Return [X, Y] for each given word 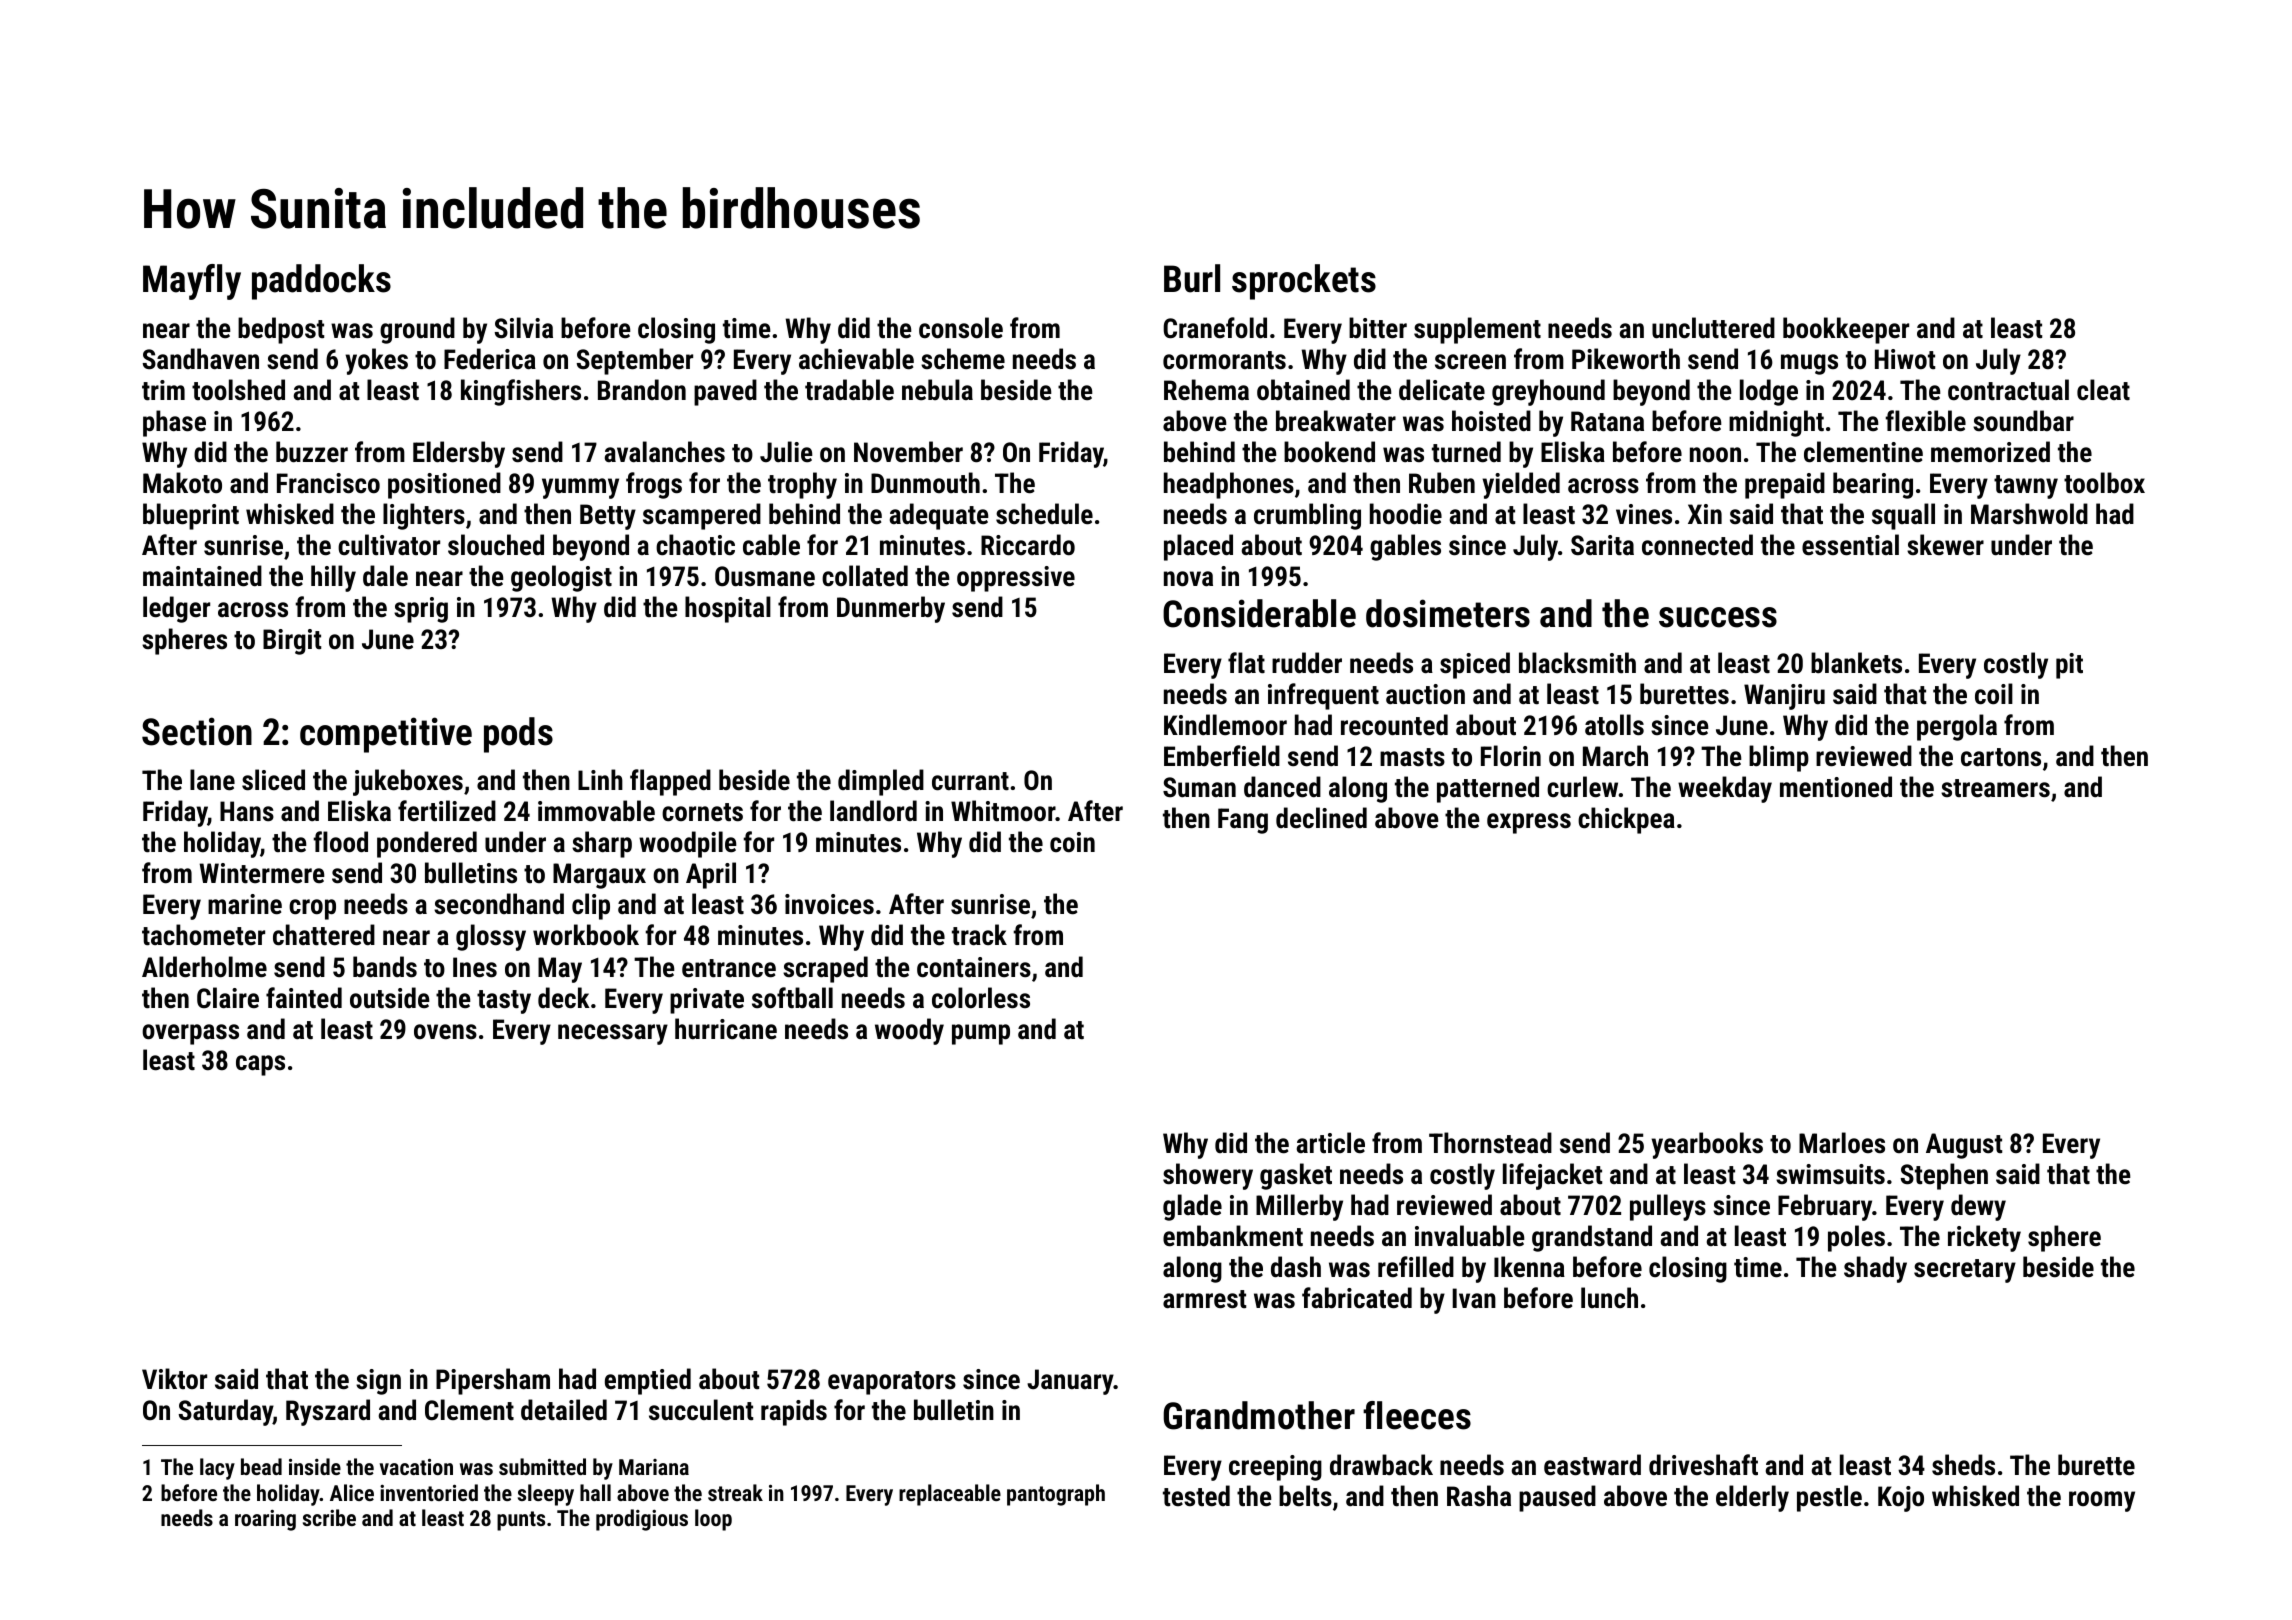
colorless [981, 998]
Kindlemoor [1225, 725]
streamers [1995, 788]
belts [1305, 1496]
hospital [728, 609]
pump [981, 1034]
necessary [613, 1034]
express [1529, 823]
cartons [2001, 757]
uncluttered [1713, 328]
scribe [329, 1517]
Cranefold [1215, 328]
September [635, 361]
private [707, 1001]
